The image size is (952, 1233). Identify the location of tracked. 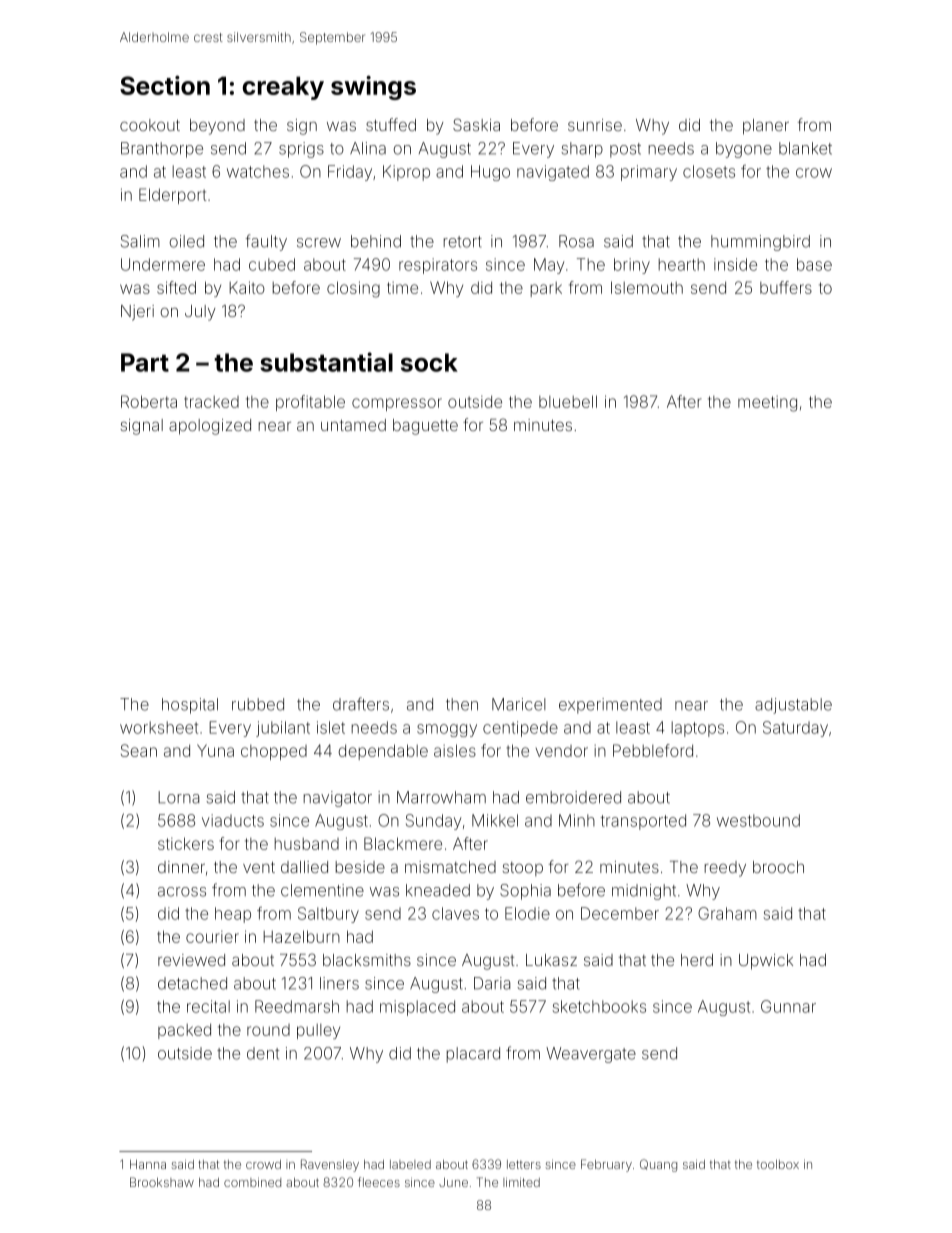
(211, 402).
